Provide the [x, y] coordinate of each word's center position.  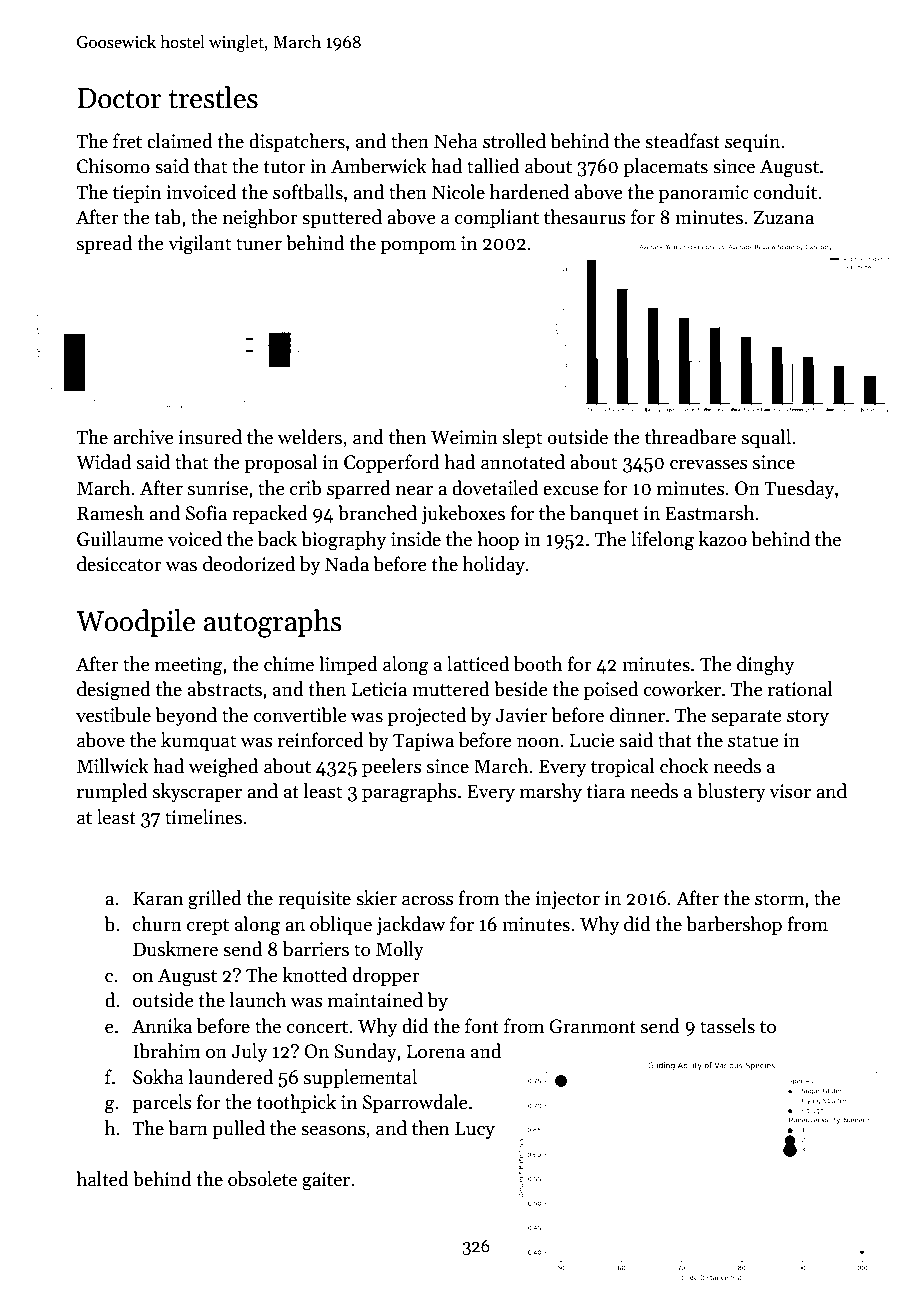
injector [568, 900]
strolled [514, 141]
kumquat [198, 741]
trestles [213, 97]
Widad [103, 462]
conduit [785, 192]
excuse [571, 490]
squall [766, 438]
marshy [551, 792]
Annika [162, 1026]
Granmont [592, 1026]
